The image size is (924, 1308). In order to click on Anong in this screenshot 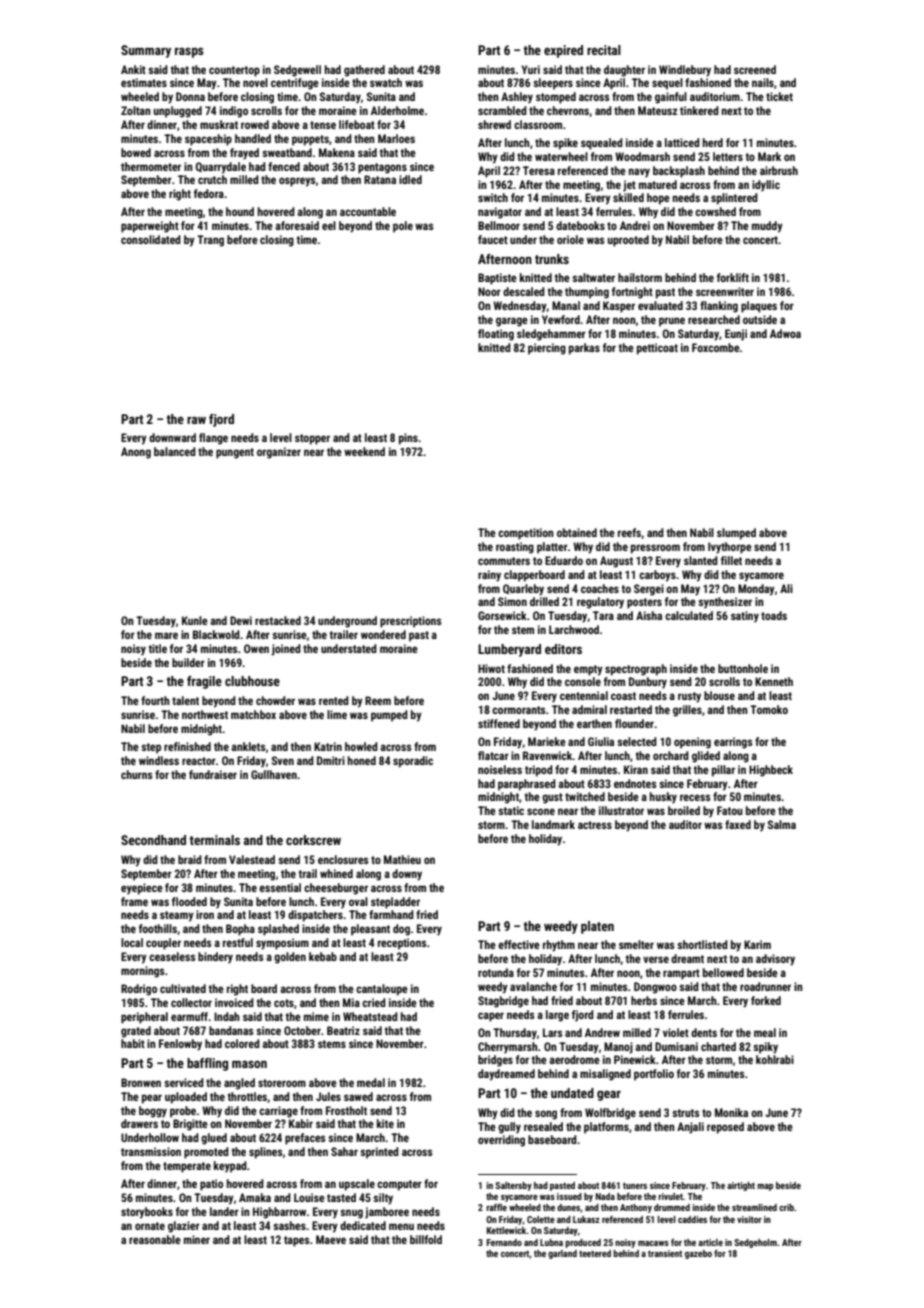, I will do `click(136, 453)`.
